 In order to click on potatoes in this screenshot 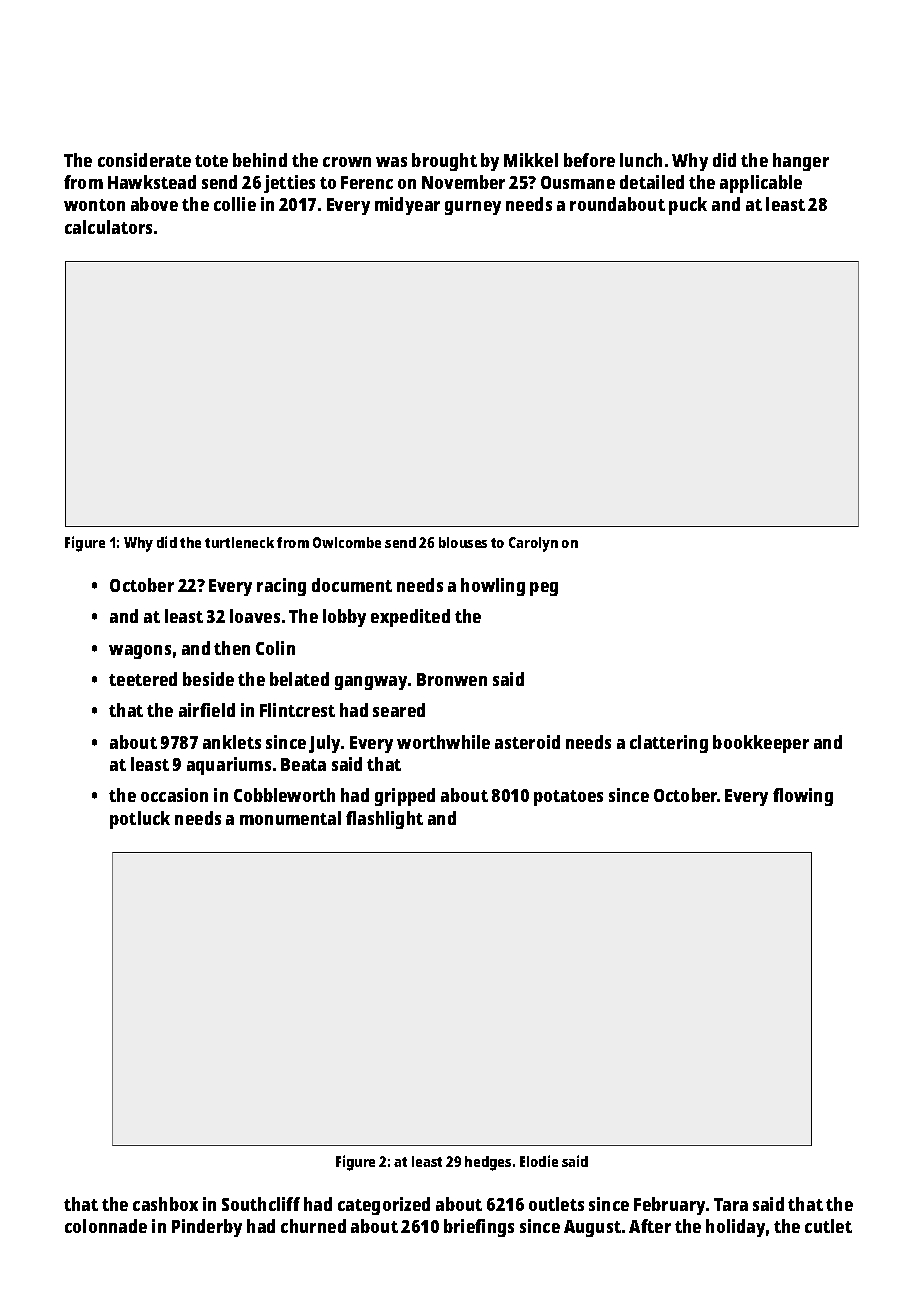, I will do `click(568, 798)`.
